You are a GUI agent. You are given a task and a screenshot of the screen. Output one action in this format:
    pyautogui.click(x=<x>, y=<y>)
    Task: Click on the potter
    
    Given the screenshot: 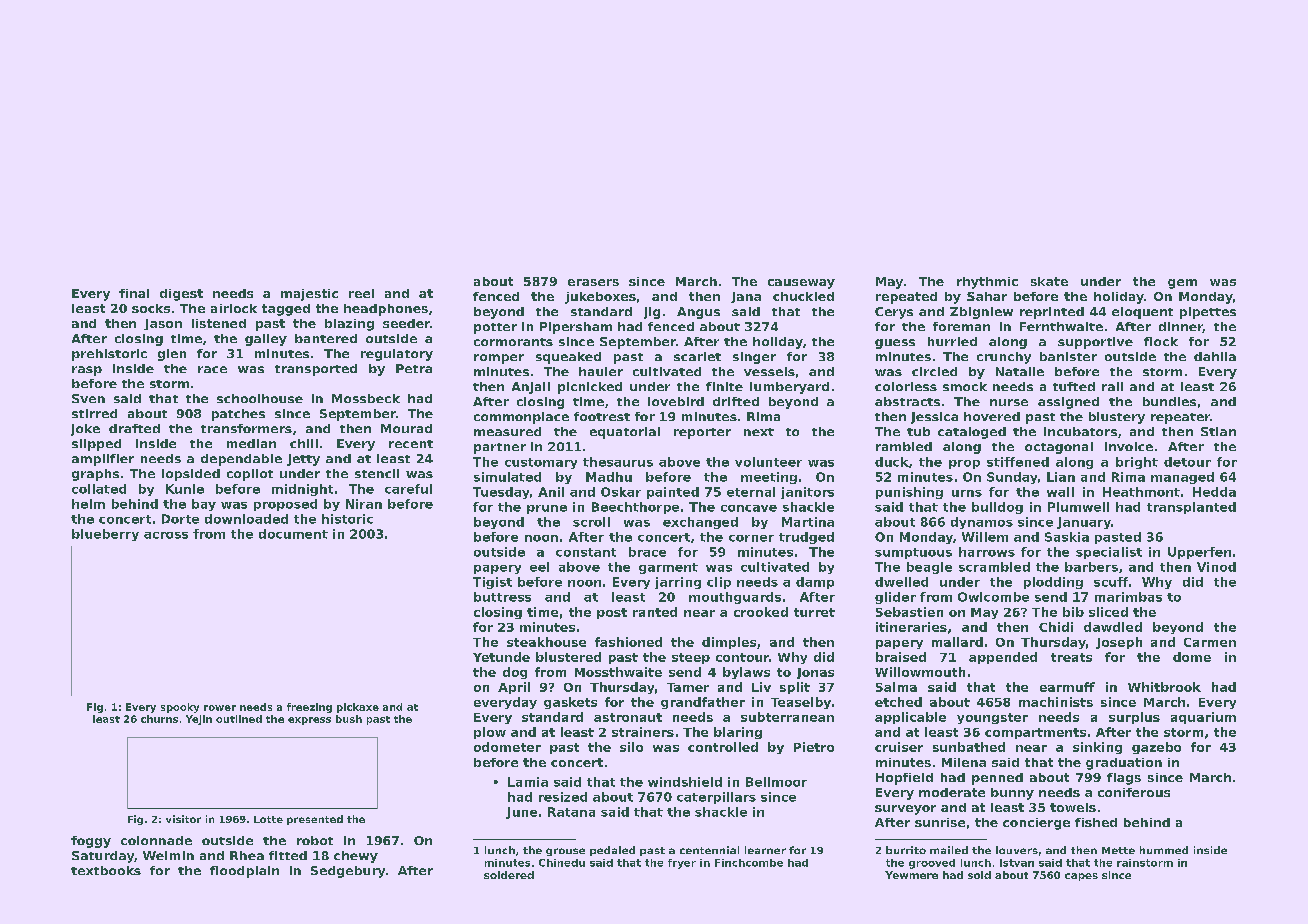 What is the action you would take?
    pyautogui.click(x=495, y=328)
